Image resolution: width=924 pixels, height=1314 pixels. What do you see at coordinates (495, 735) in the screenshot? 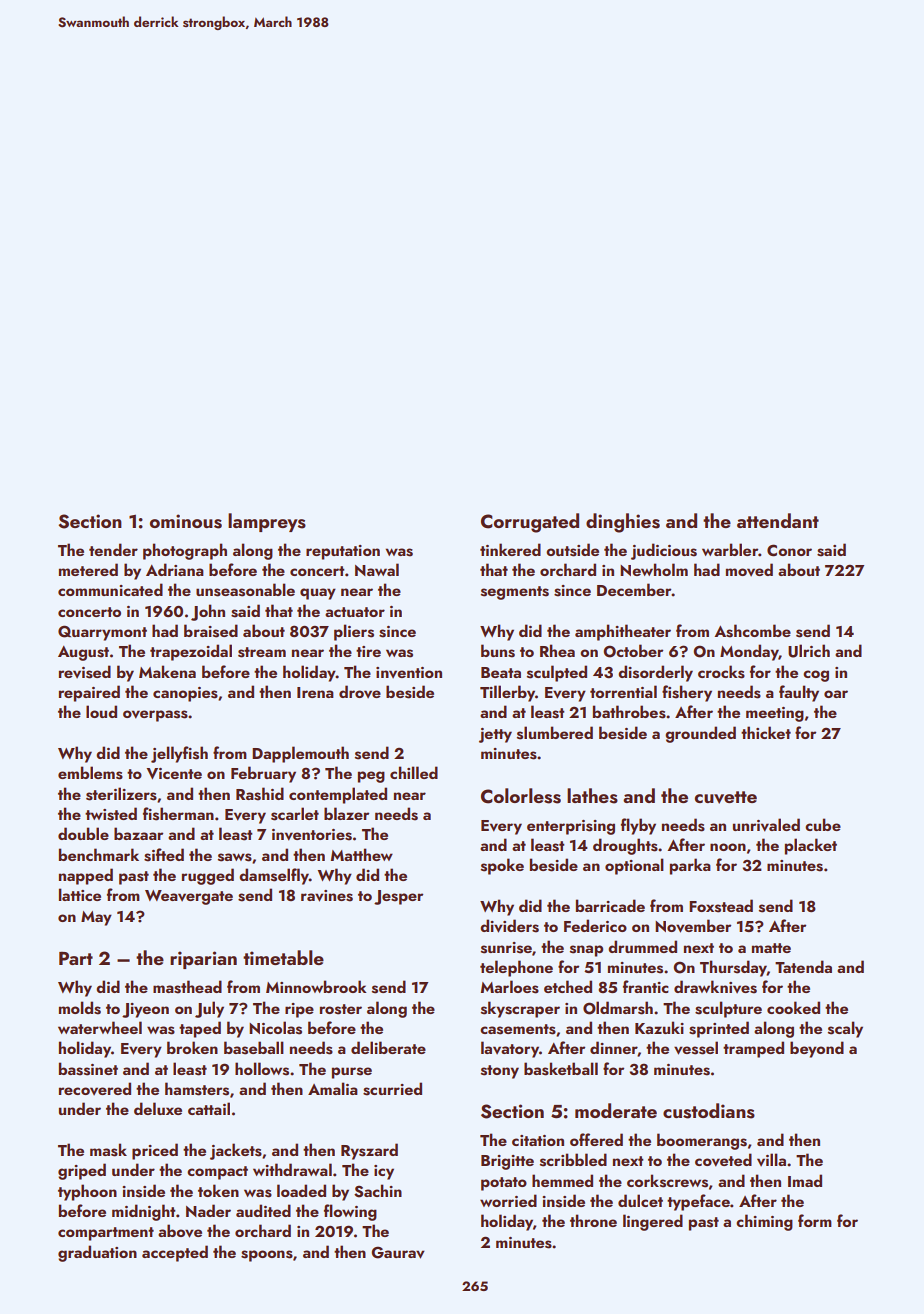
I see `jetty` at bounding box center [495, 735].
